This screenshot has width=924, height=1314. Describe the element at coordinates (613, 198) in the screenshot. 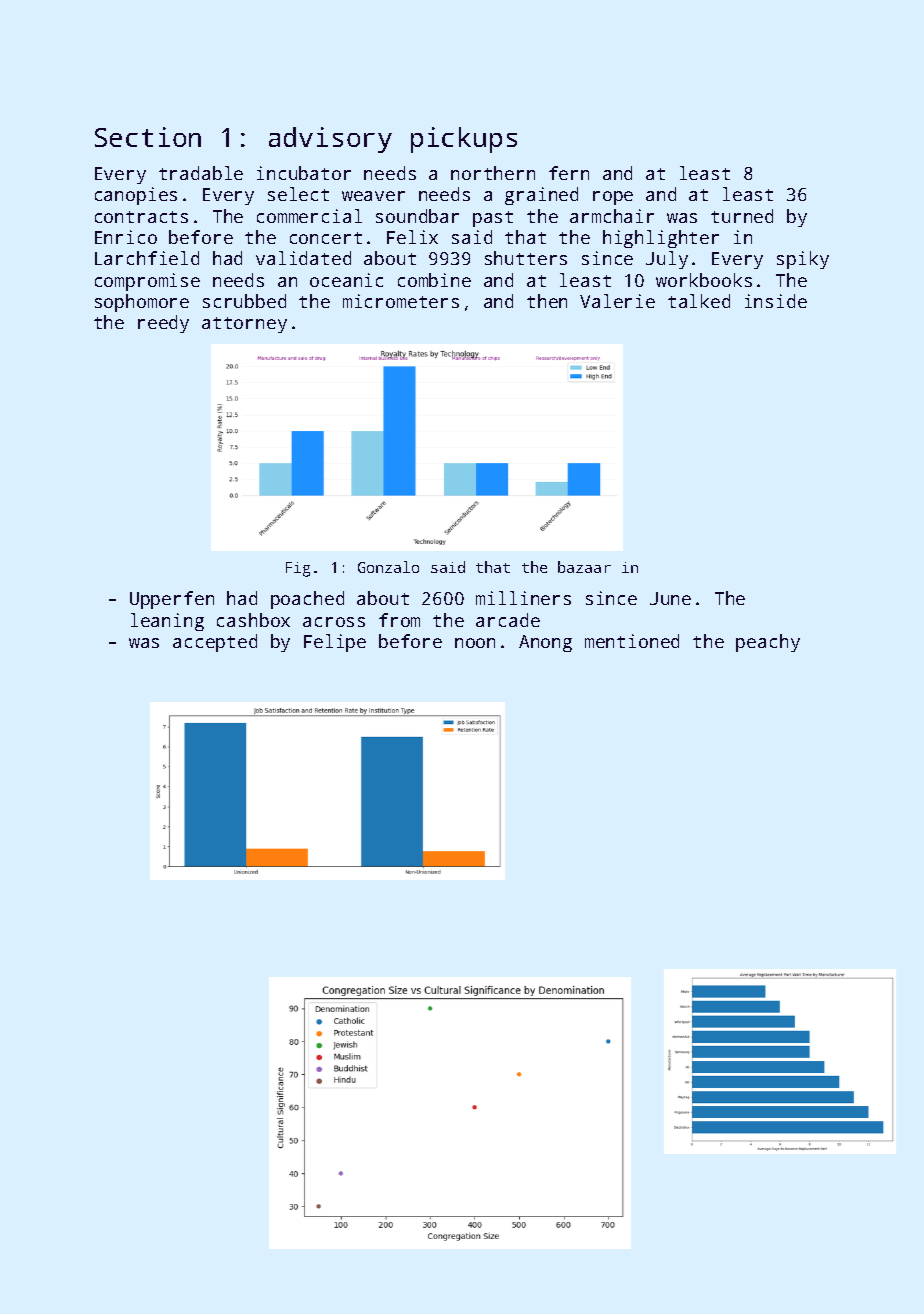

I see `rope` at that location.
